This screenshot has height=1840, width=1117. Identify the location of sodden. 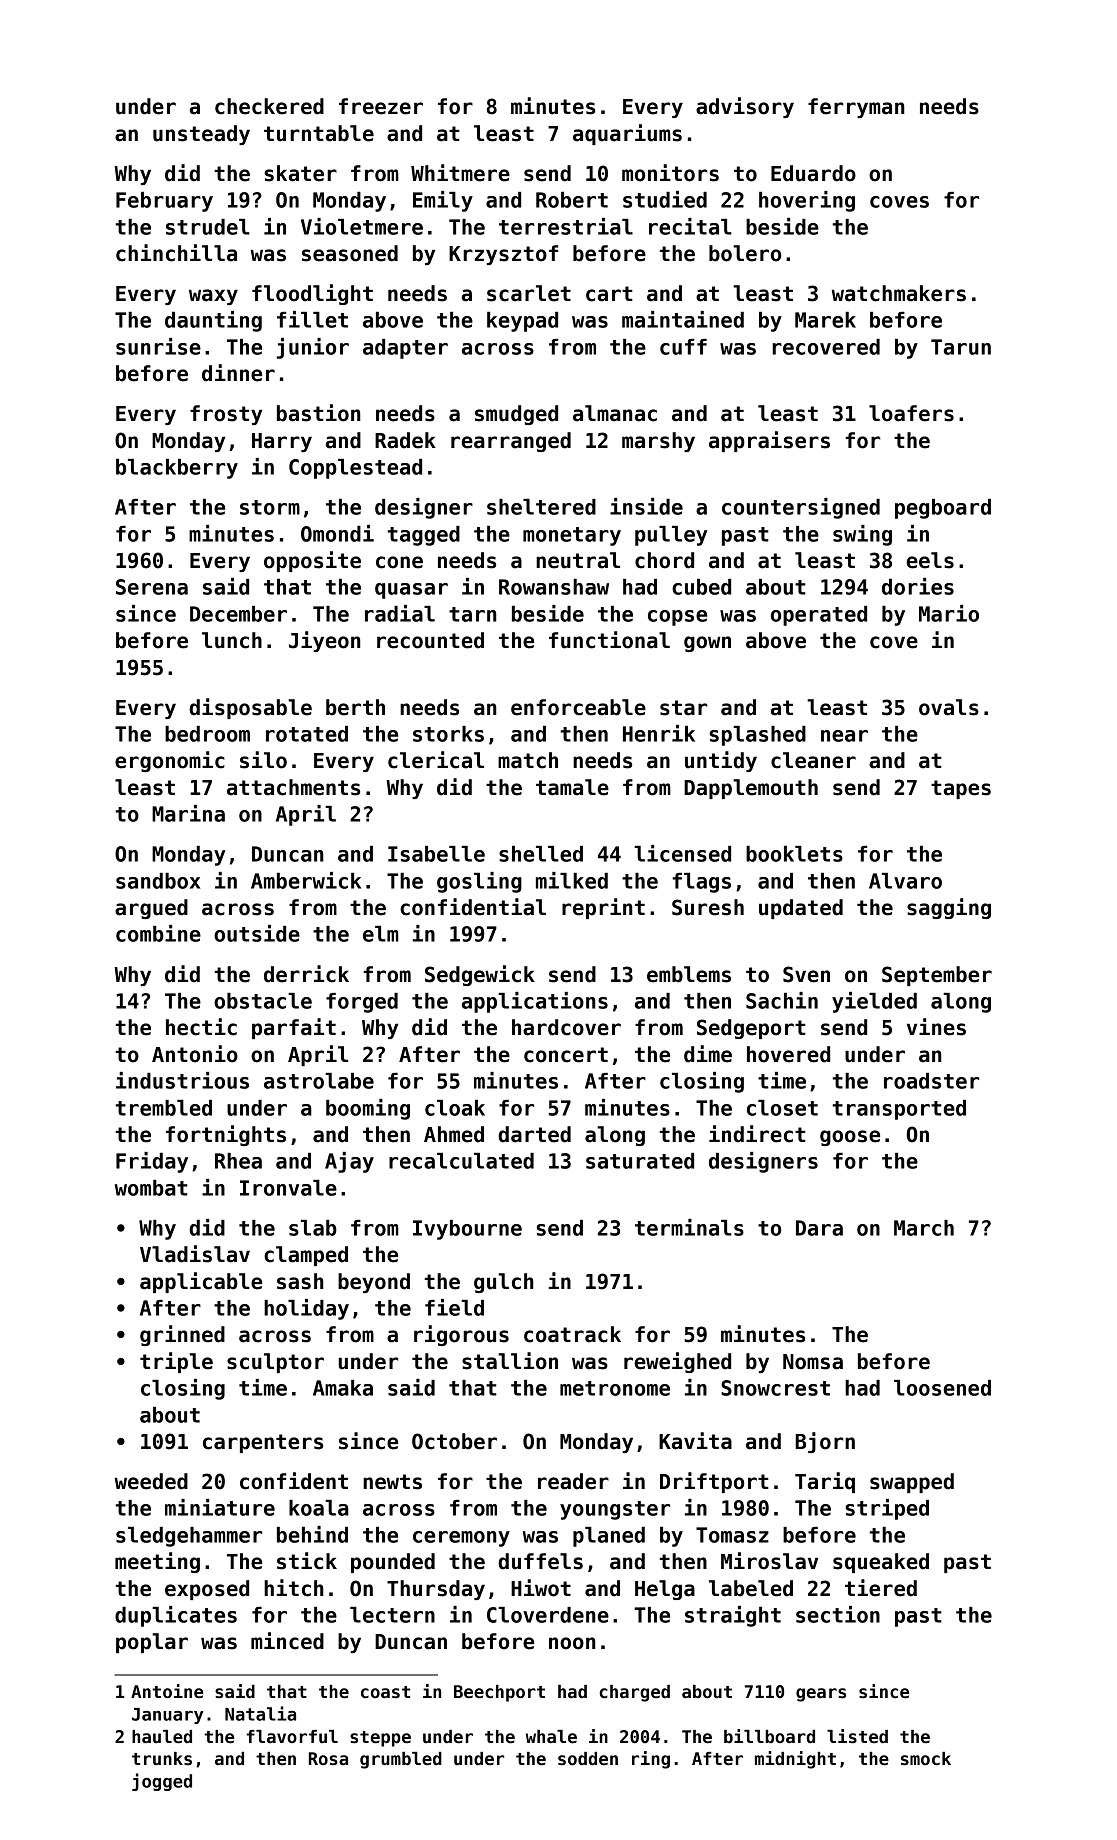
(588, 1759).
